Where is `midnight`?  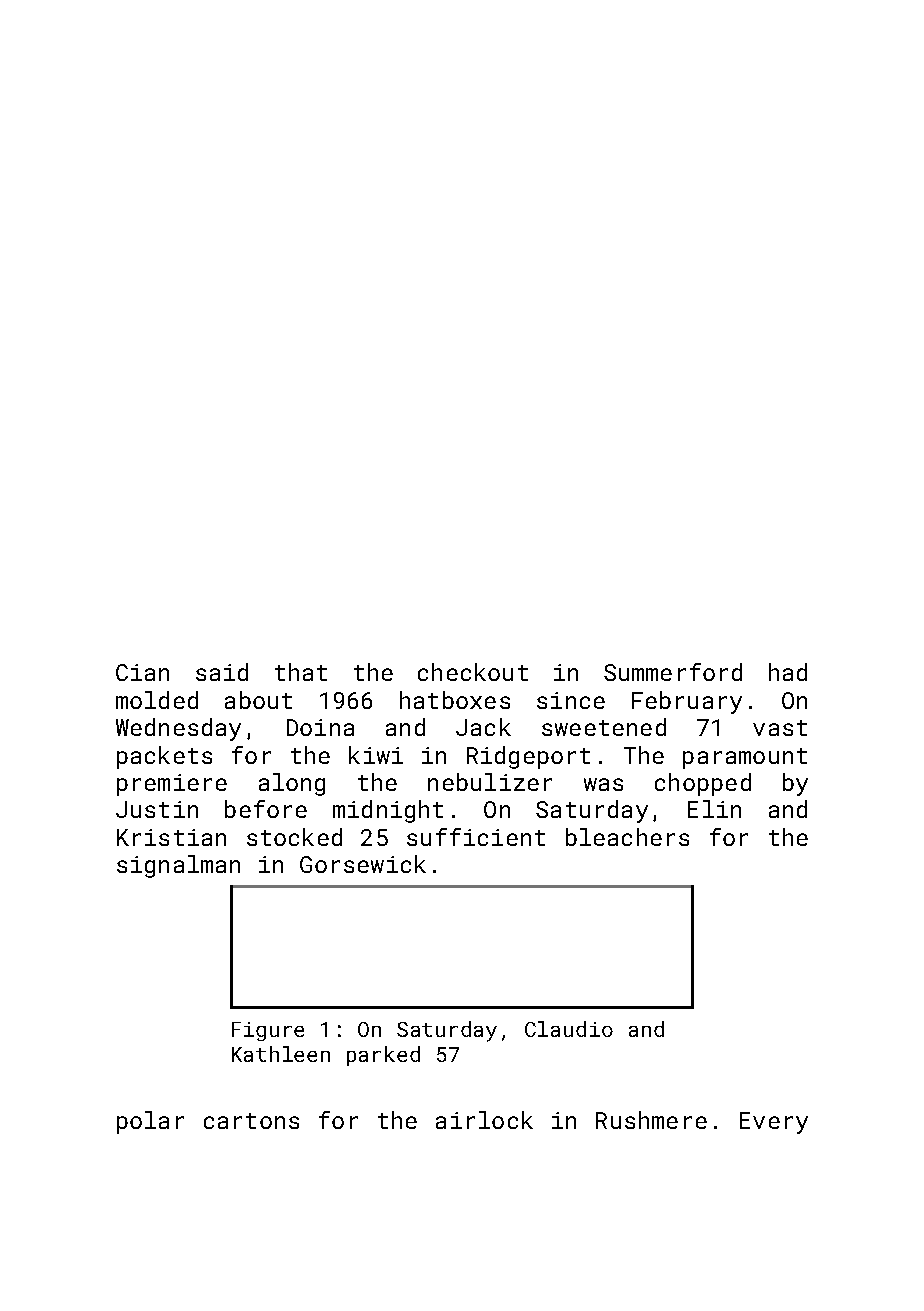
midnight is located at coordinates (388, 811).
